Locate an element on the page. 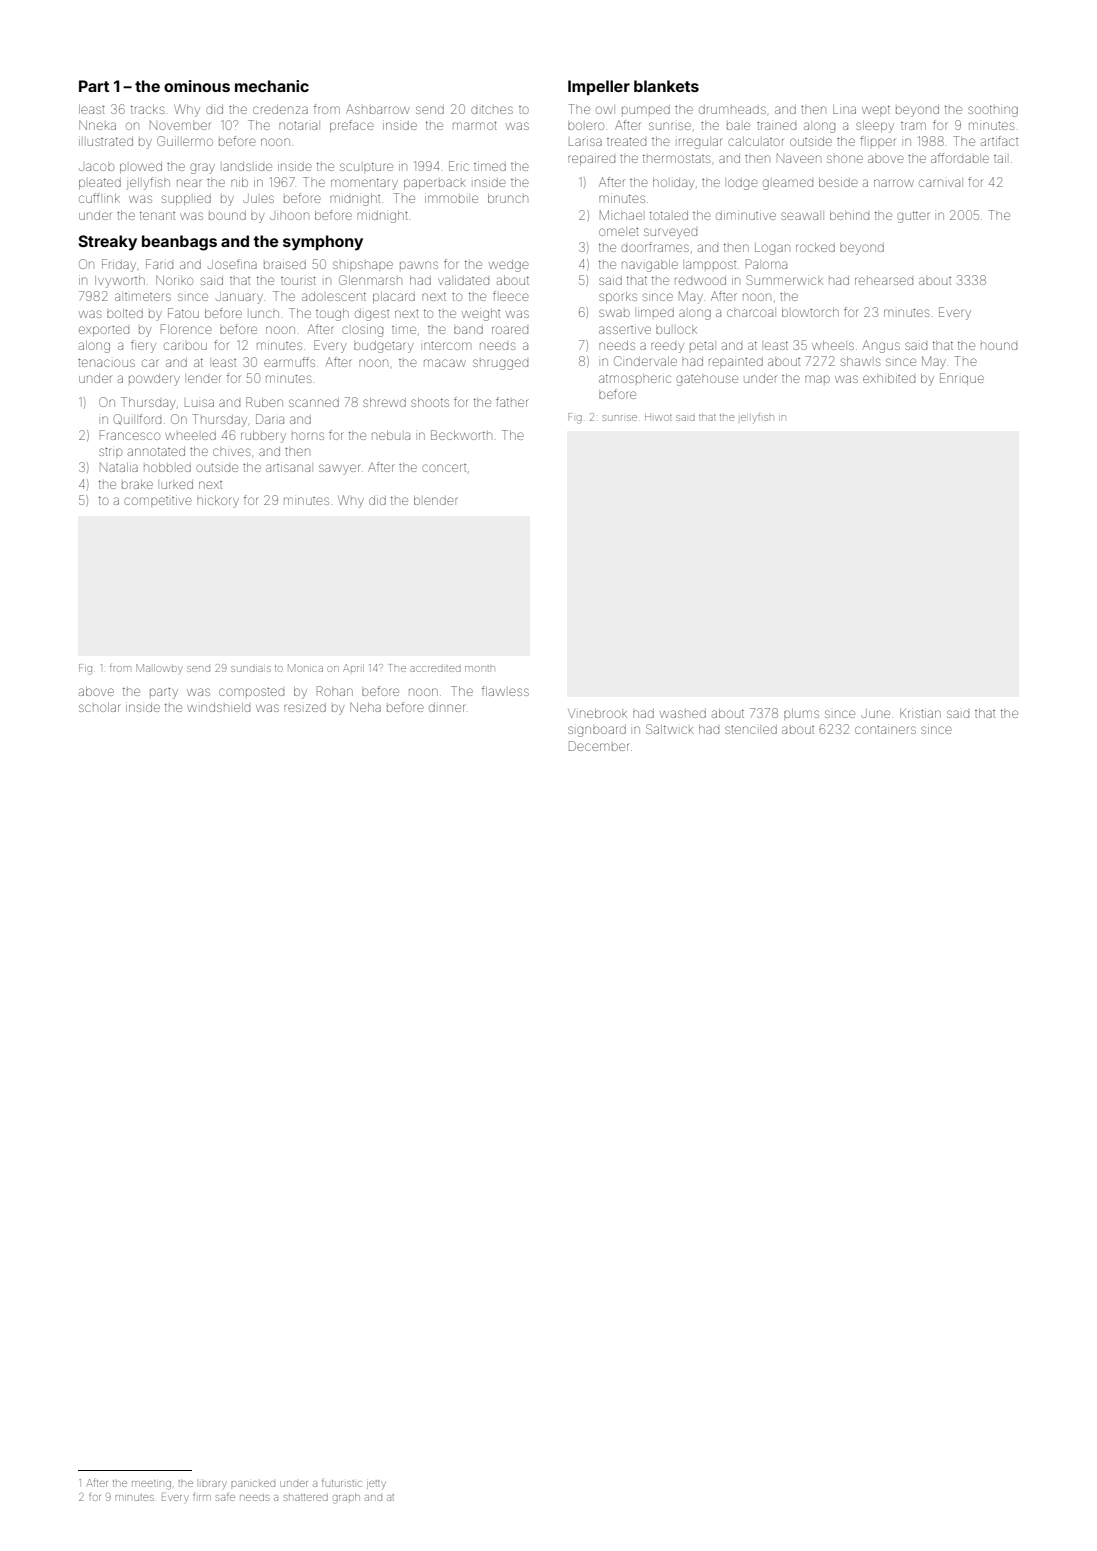 This image has width=1097, height=1551. December is located at coordinates (599, 746).
